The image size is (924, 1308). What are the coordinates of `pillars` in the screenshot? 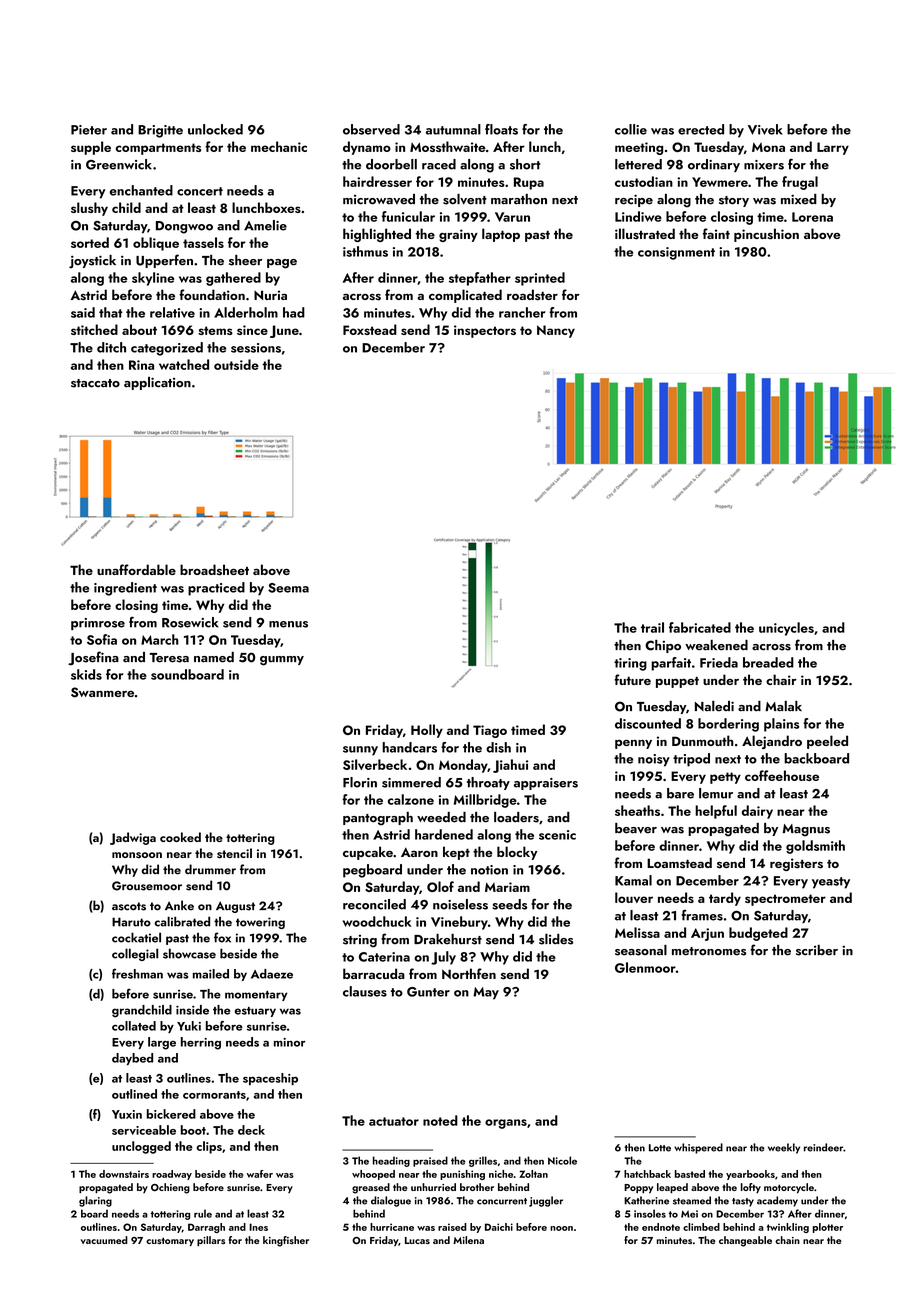 It's located at (211, 1241).
